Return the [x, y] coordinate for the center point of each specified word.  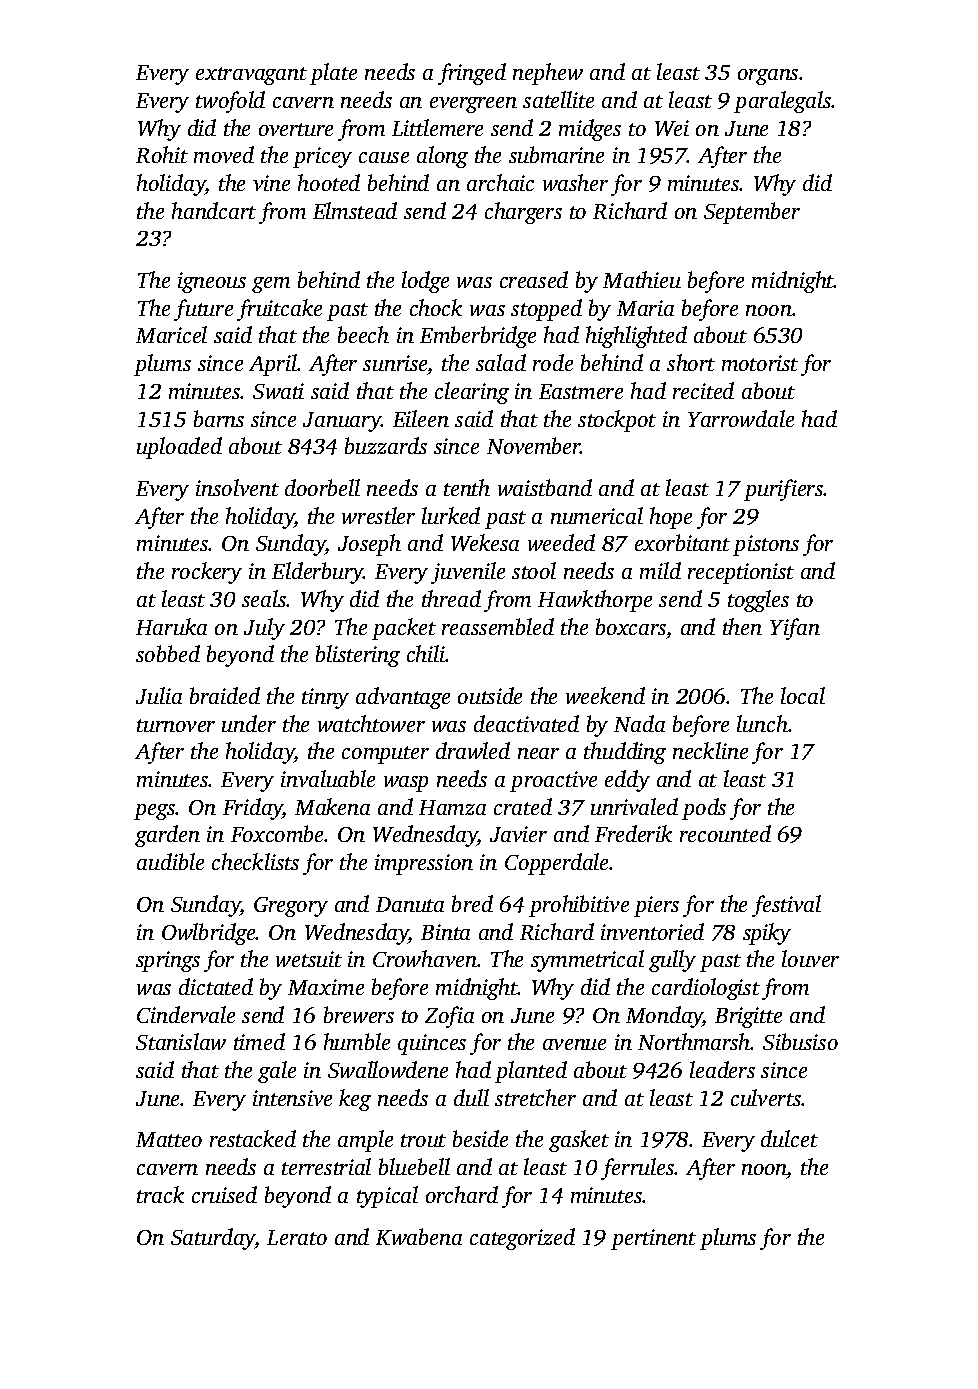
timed [259, 1041]
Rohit [162, 154]
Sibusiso [800, 1041]
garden [167, 836]
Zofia [449, 1017]
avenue [574, 1044]
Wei [672, 128]
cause [384, 157]
